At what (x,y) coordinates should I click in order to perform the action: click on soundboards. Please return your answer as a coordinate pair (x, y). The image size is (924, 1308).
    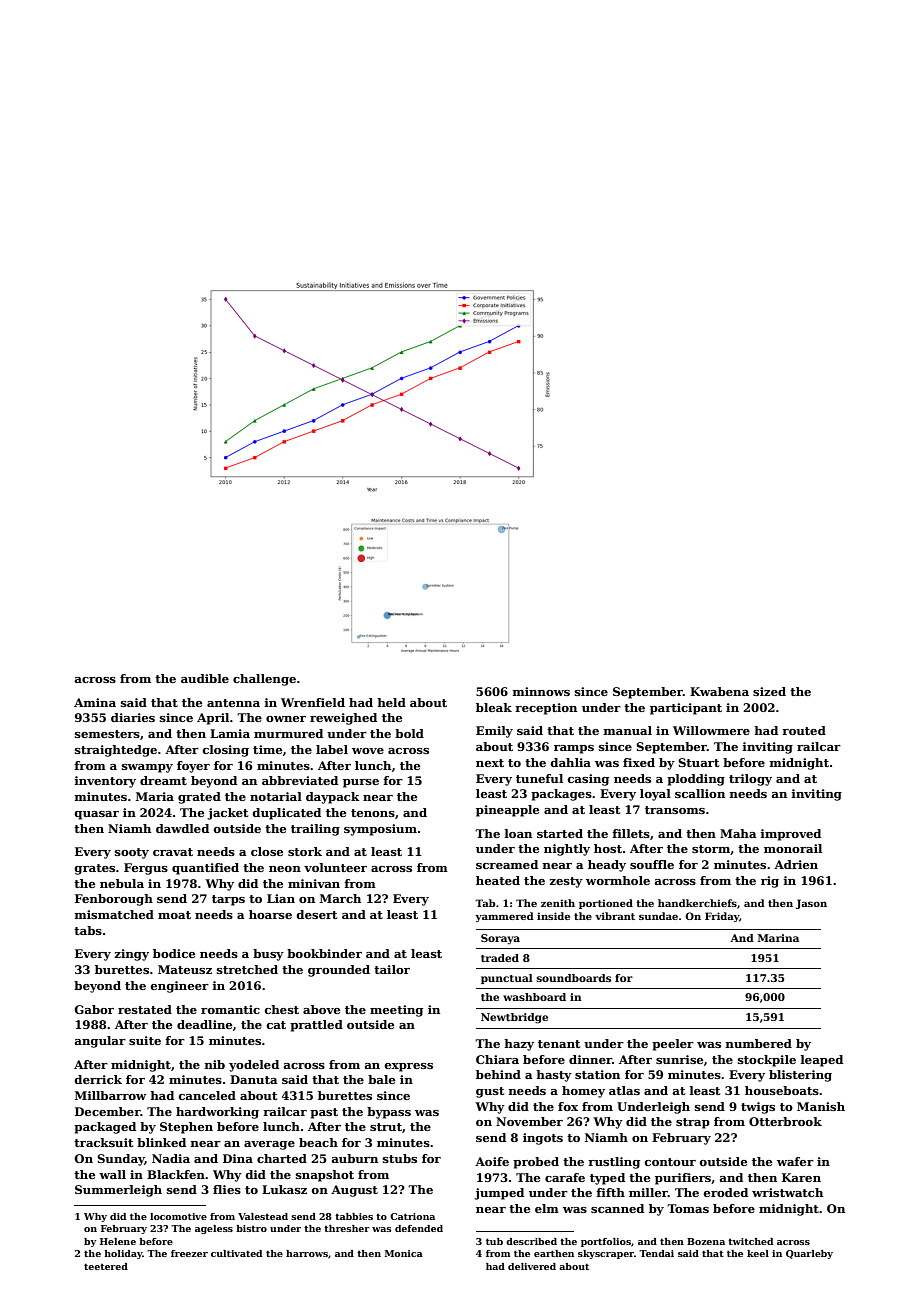
    Looking at the image, I should click on (574, 978).
